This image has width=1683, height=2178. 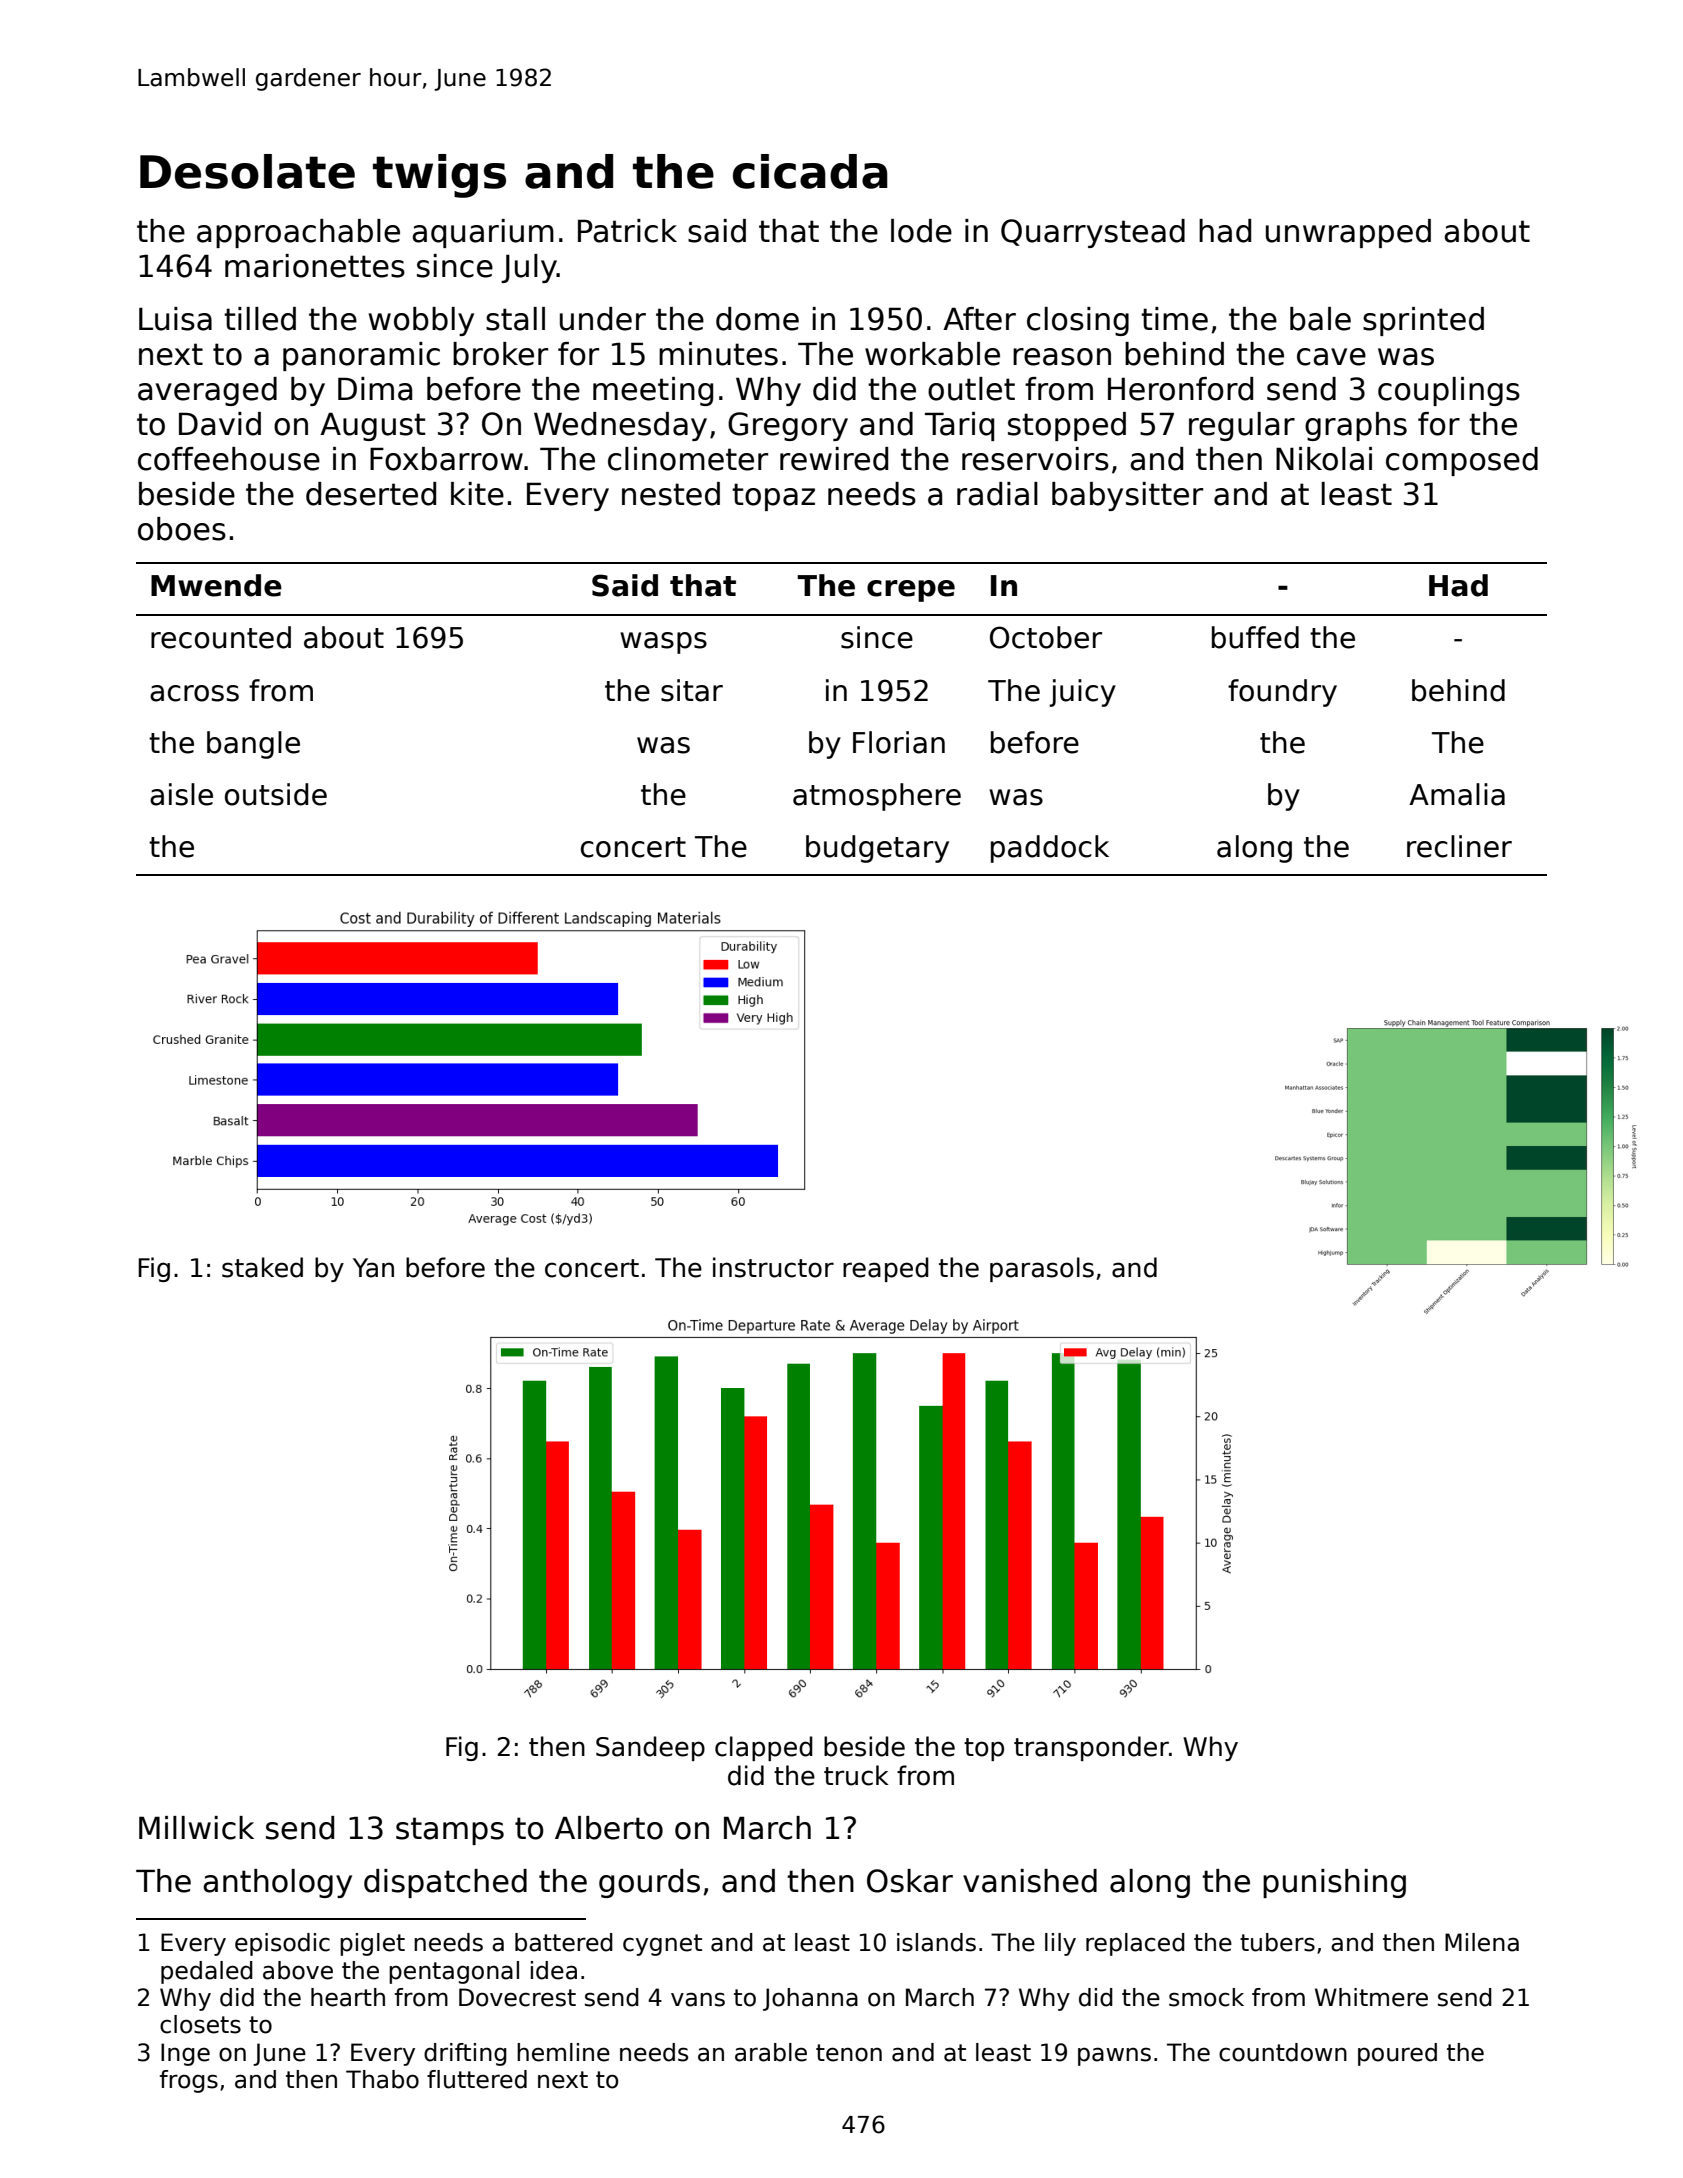 What do you see at coordinates (189, 2081) in the image?
I see `frogs` at bounding box center [189, 2081].
